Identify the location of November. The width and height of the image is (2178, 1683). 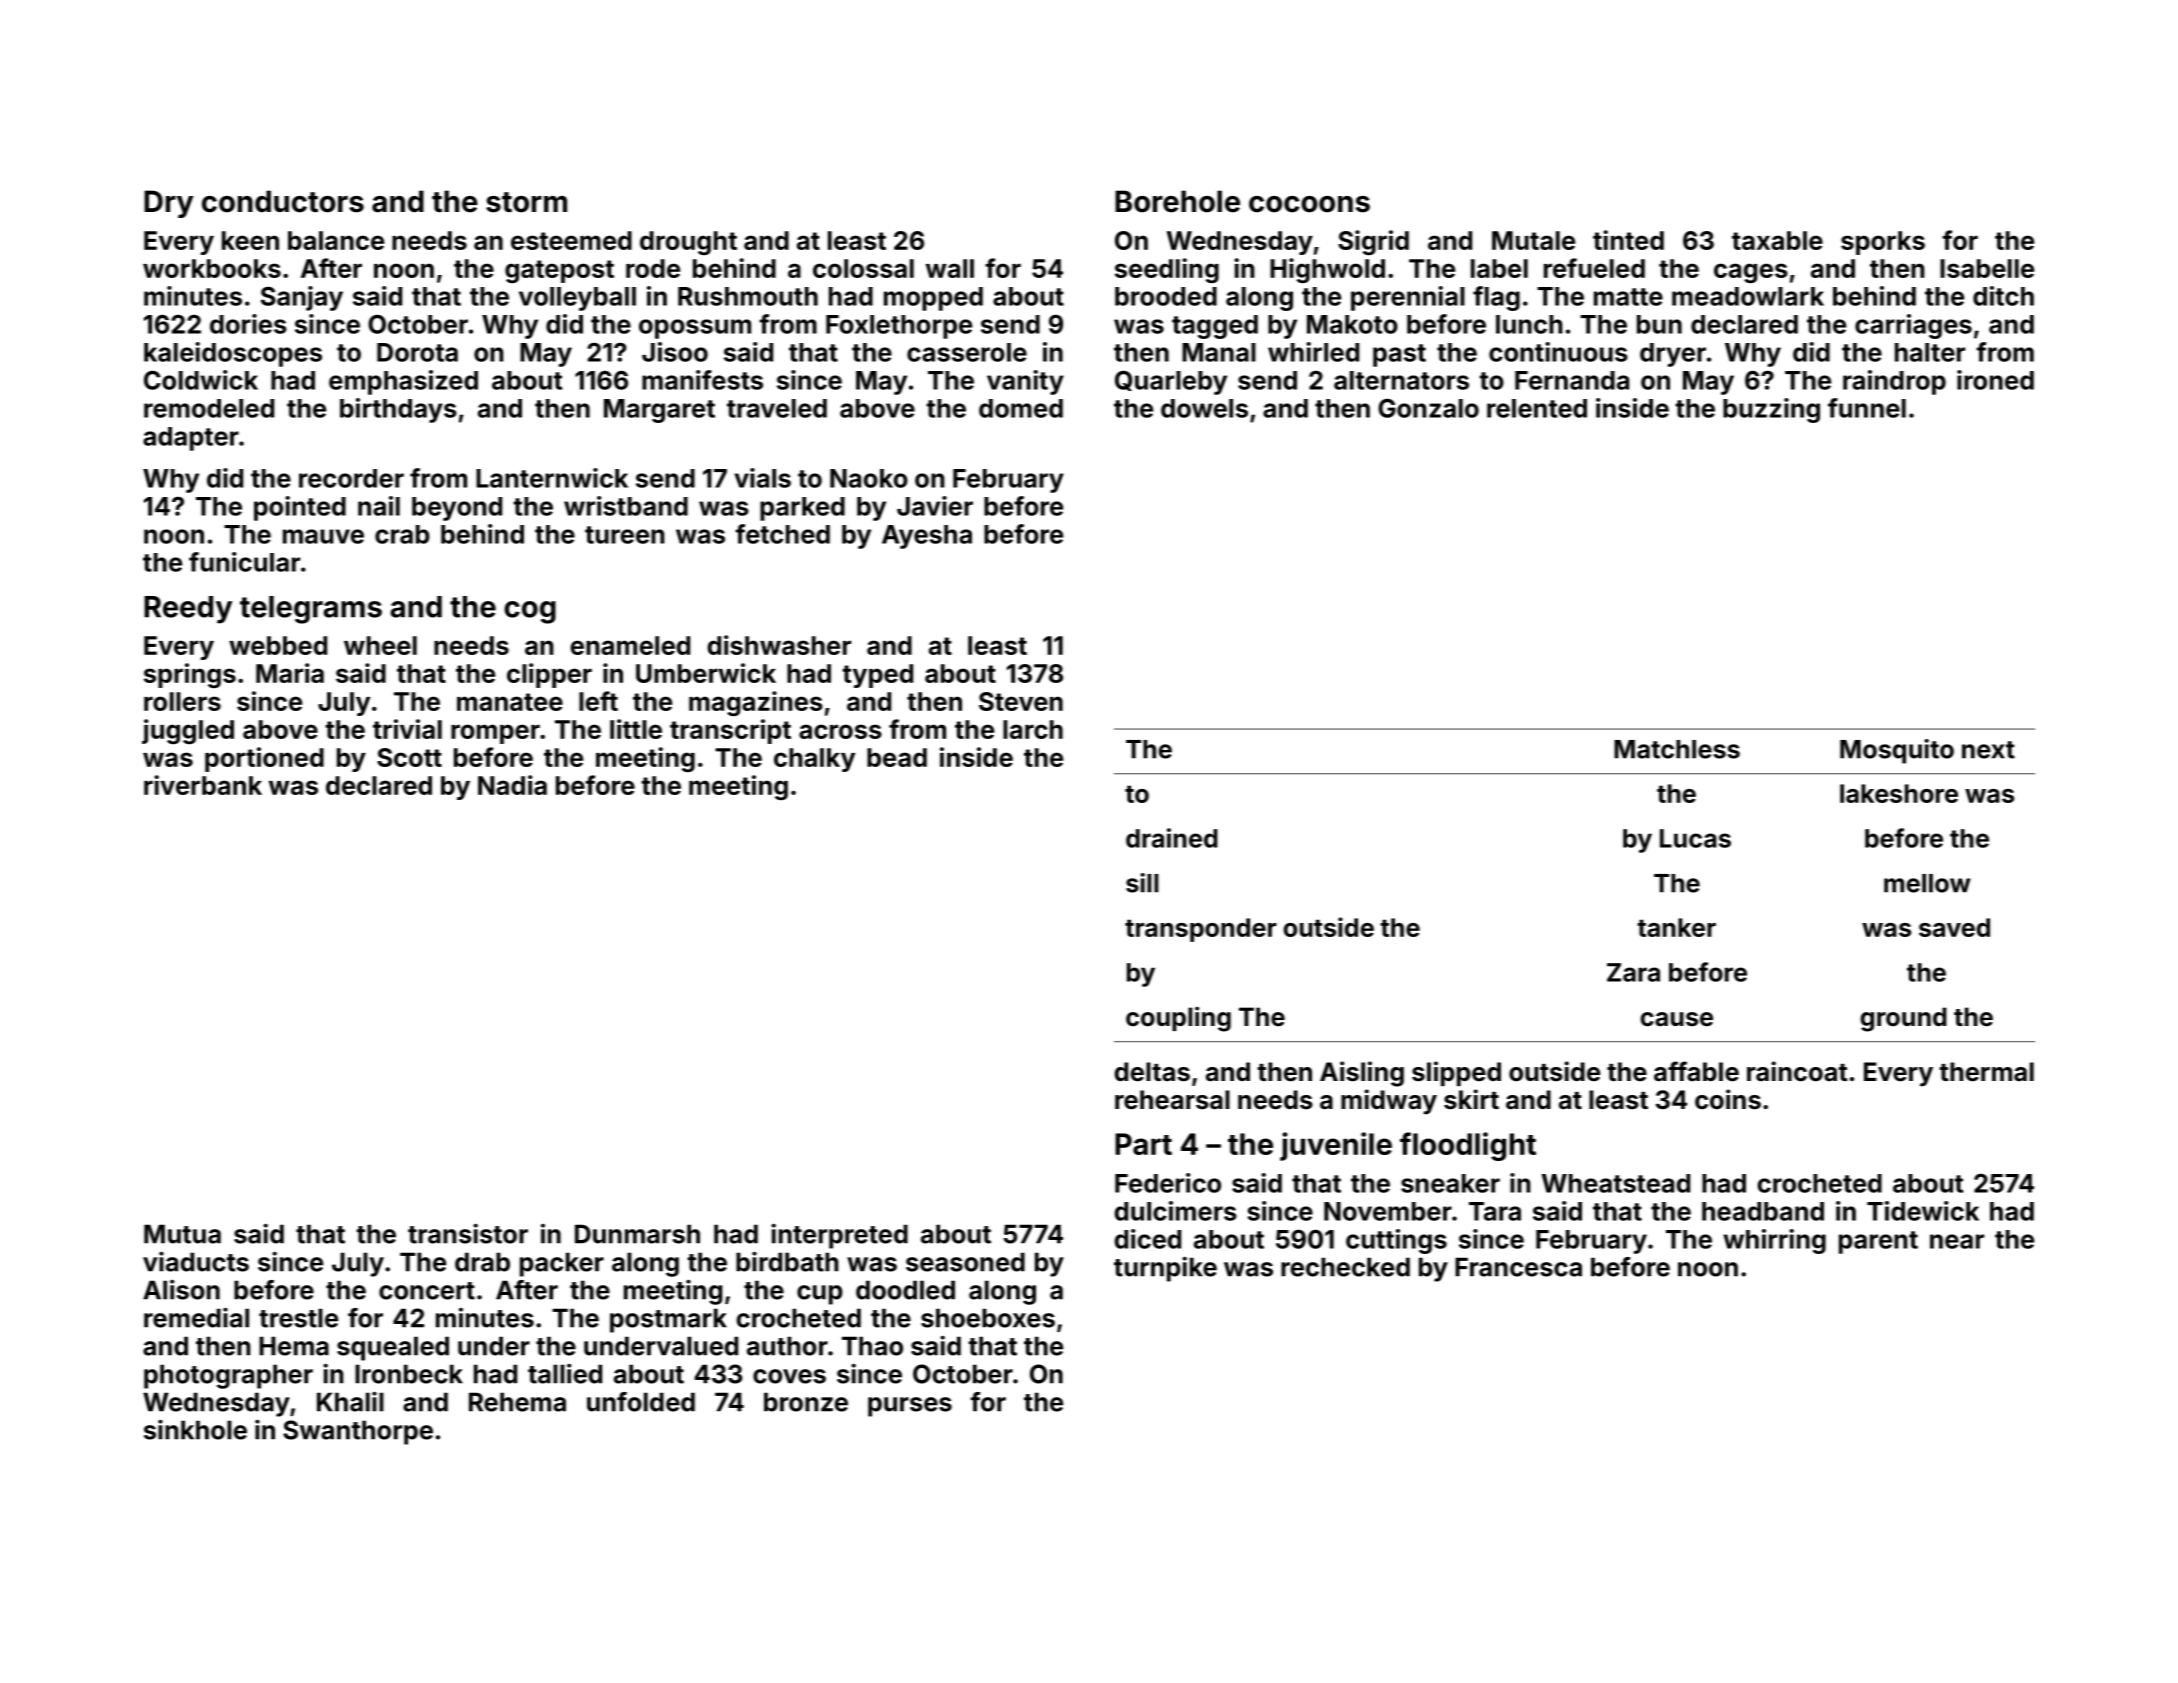
(1388, 1211).
